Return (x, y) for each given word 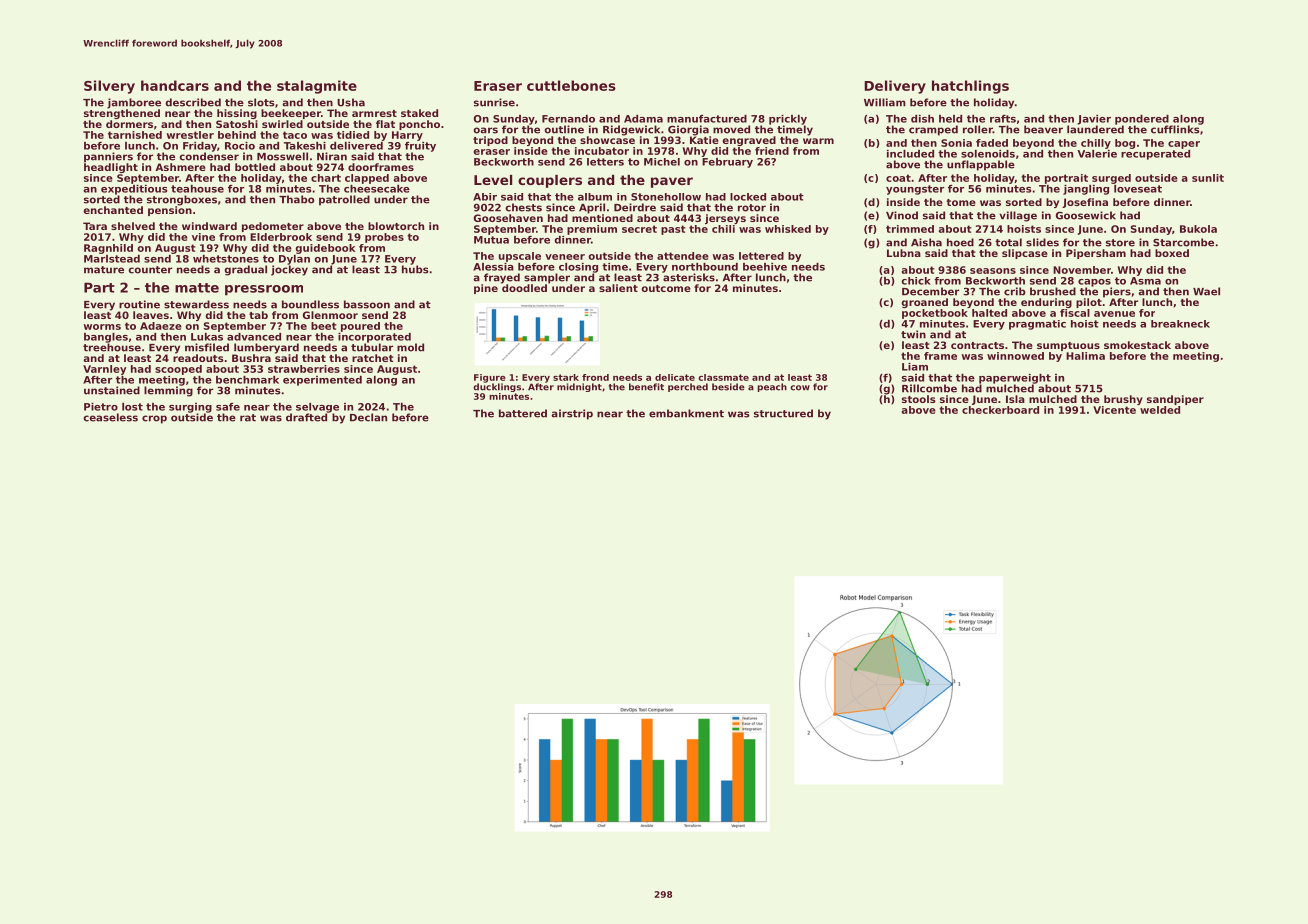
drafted (306, 417)
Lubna (904, 253)
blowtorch (396, 226)
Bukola (1198, 229)
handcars (175, 85)
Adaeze (161, 326)
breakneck (1180, 324)
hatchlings (970, 87)
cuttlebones (571, 85)
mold (410, 347)
